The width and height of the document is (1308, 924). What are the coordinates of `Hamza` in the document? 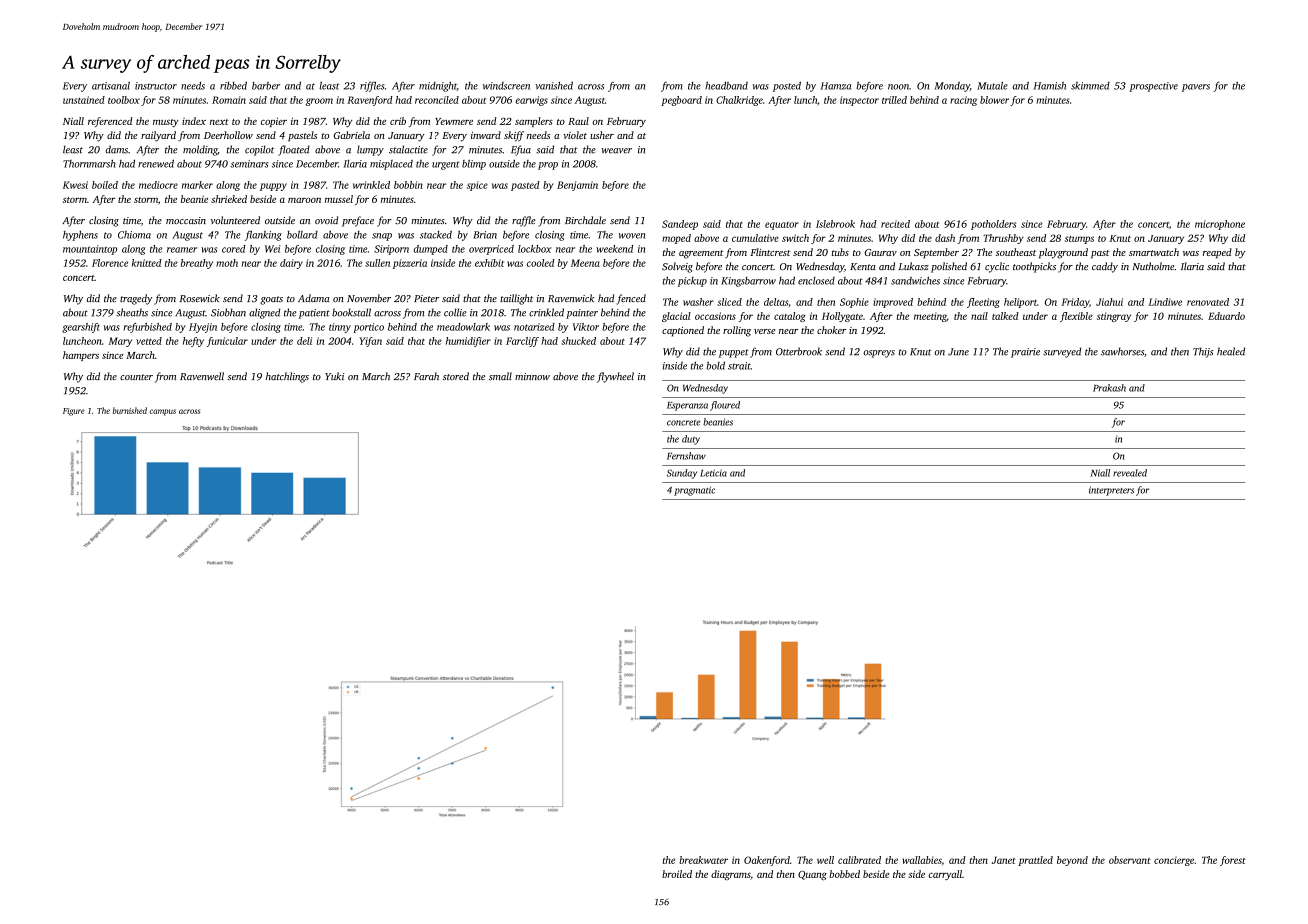 It's located at (836, 86).
